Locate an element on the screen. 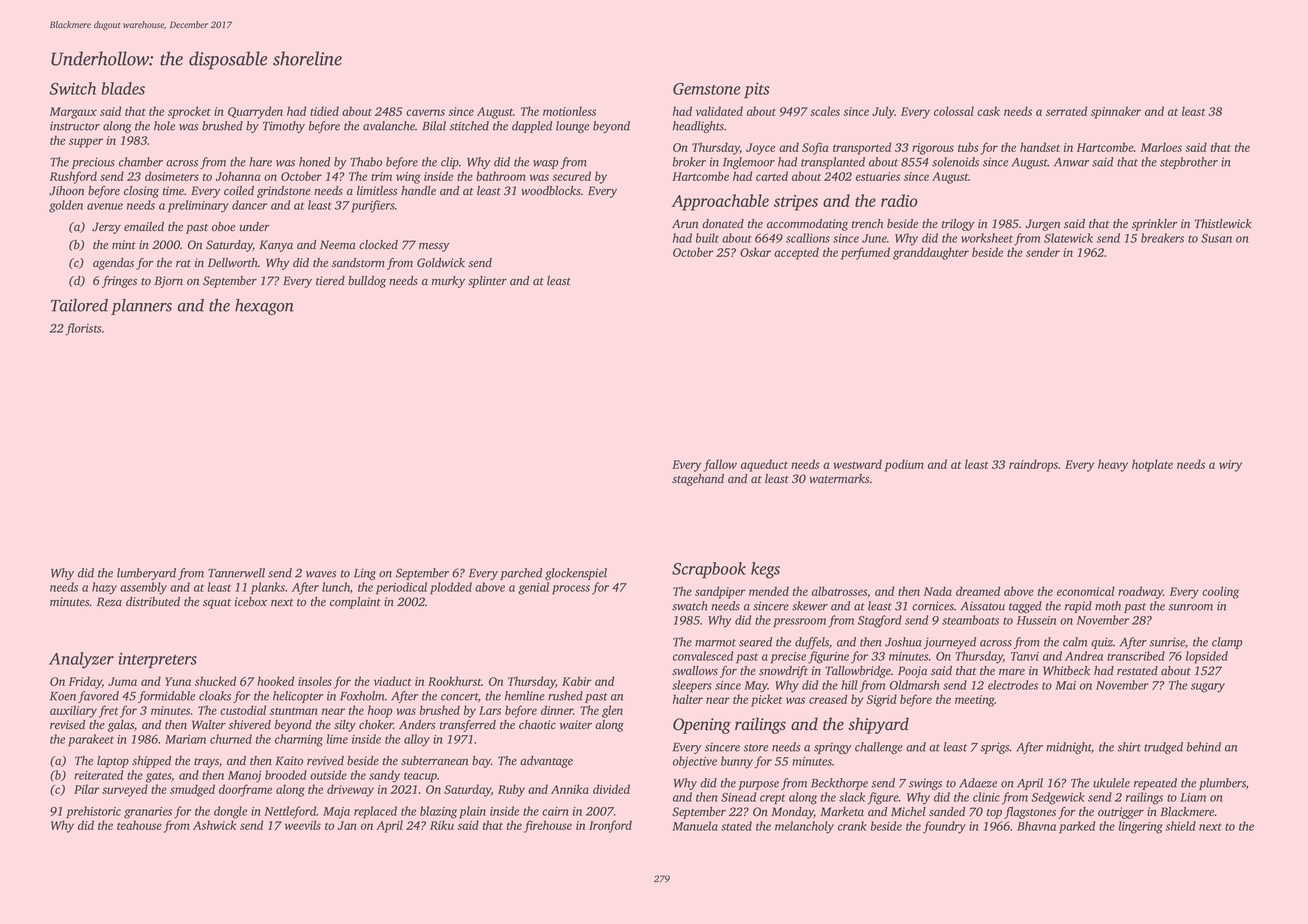 The width and height of the screenshot is (1308, 924). Anwar is located at coordinates (1071, 162).
